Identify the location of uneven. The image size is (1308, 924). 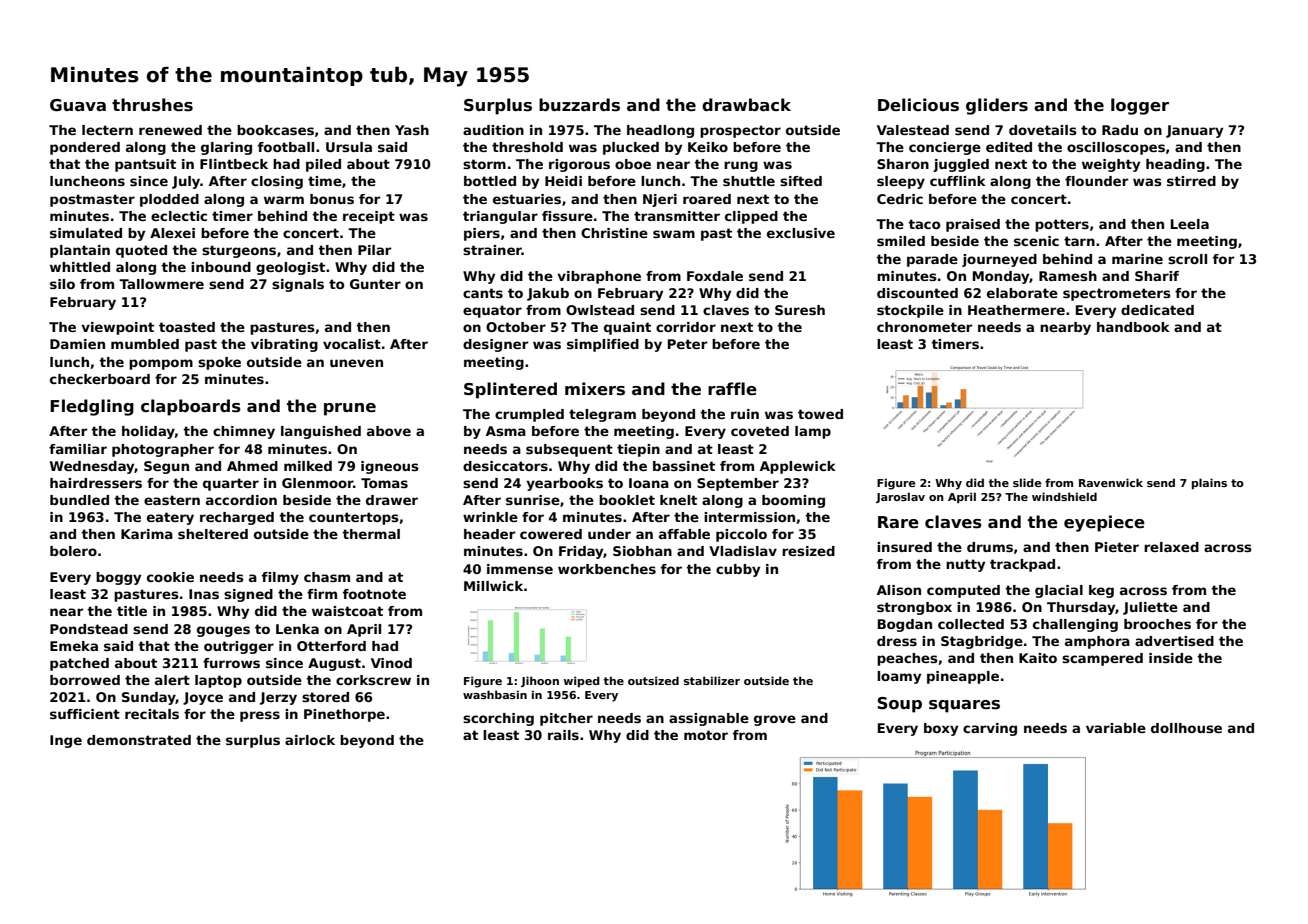
(356, 363).
